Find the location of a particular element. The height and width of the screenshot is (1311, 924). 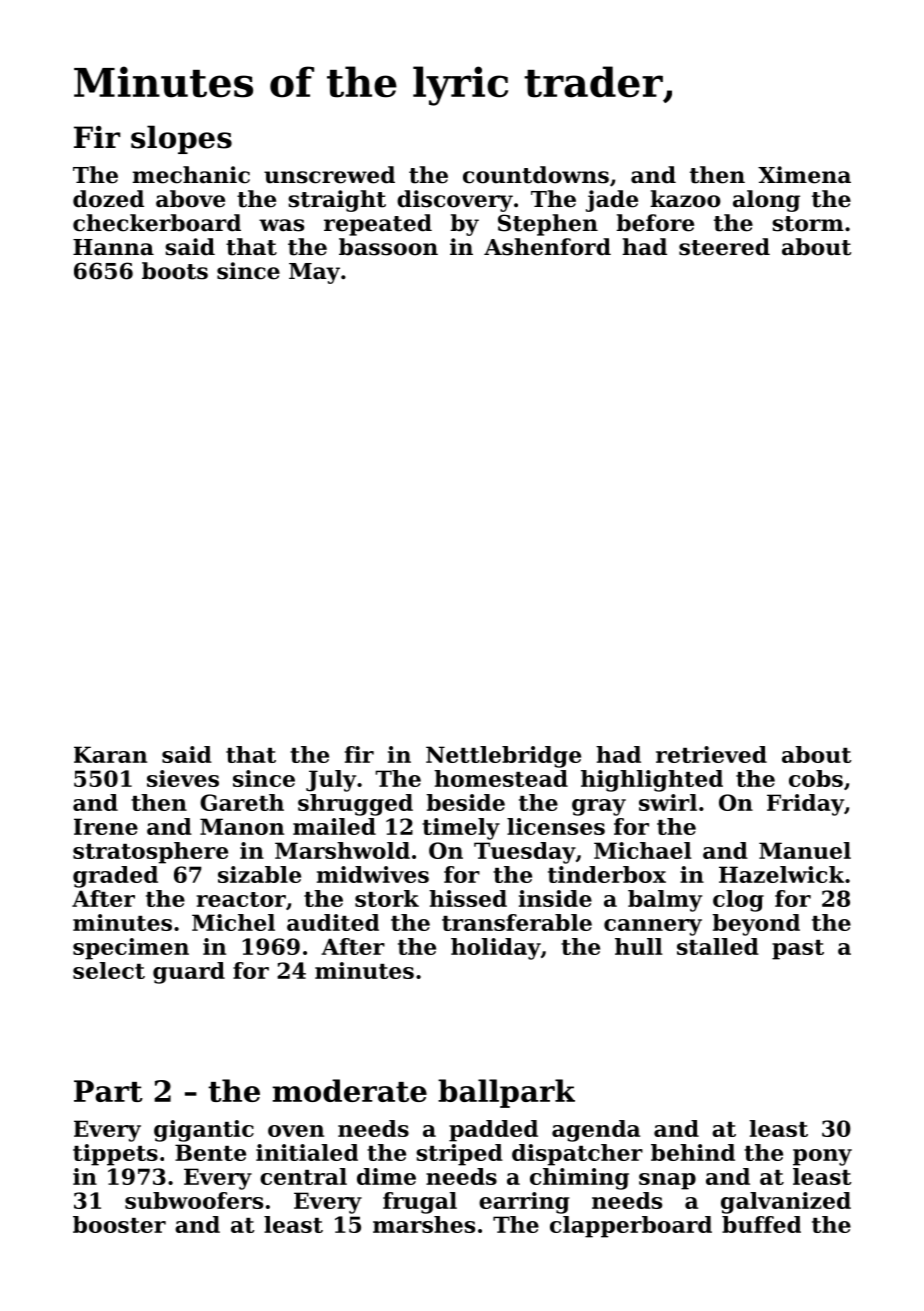

Nettlebridge is located at coordinates (503, 757).
